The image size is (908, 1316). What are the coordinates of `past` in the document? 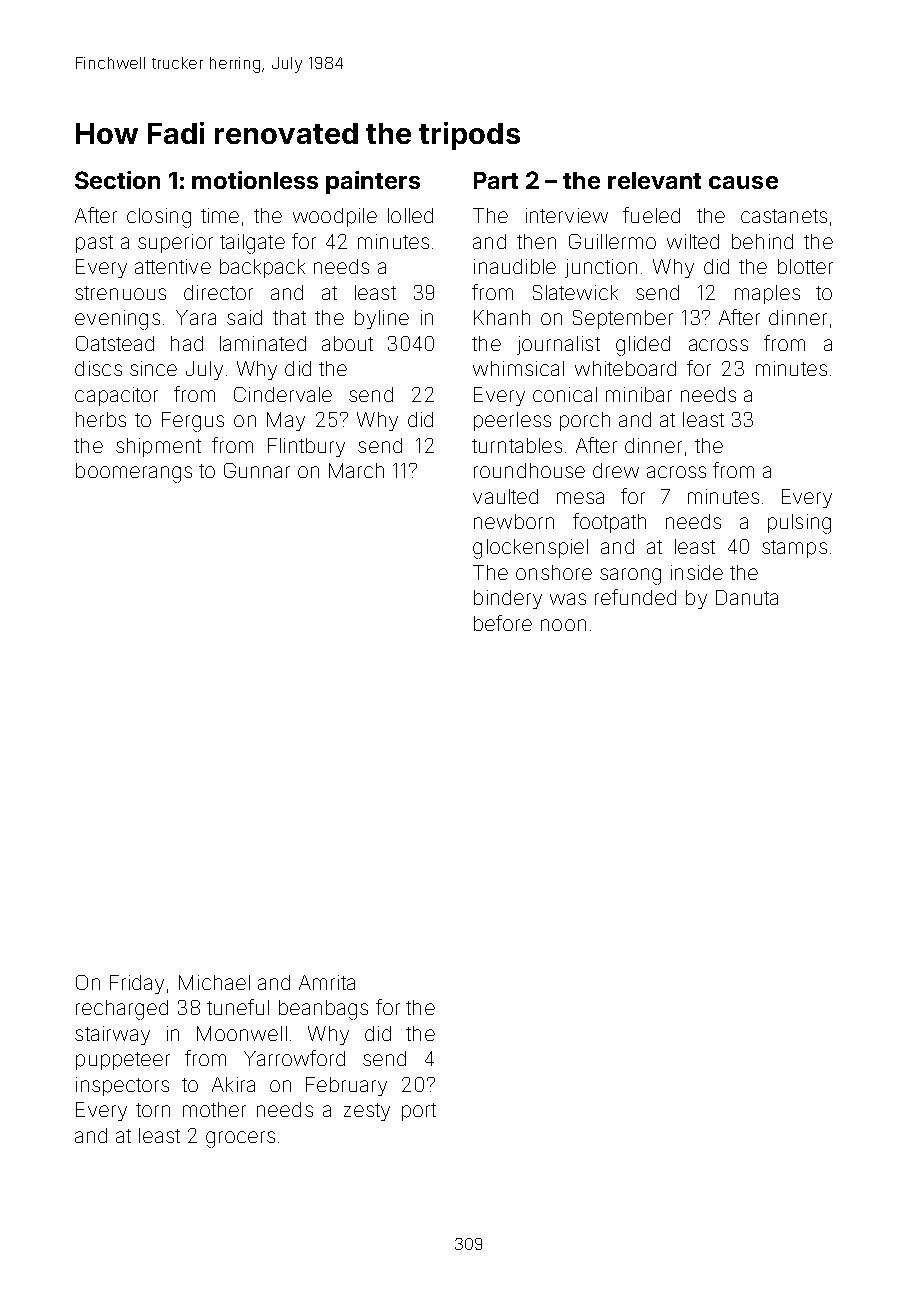 It's located at (94, 244).
